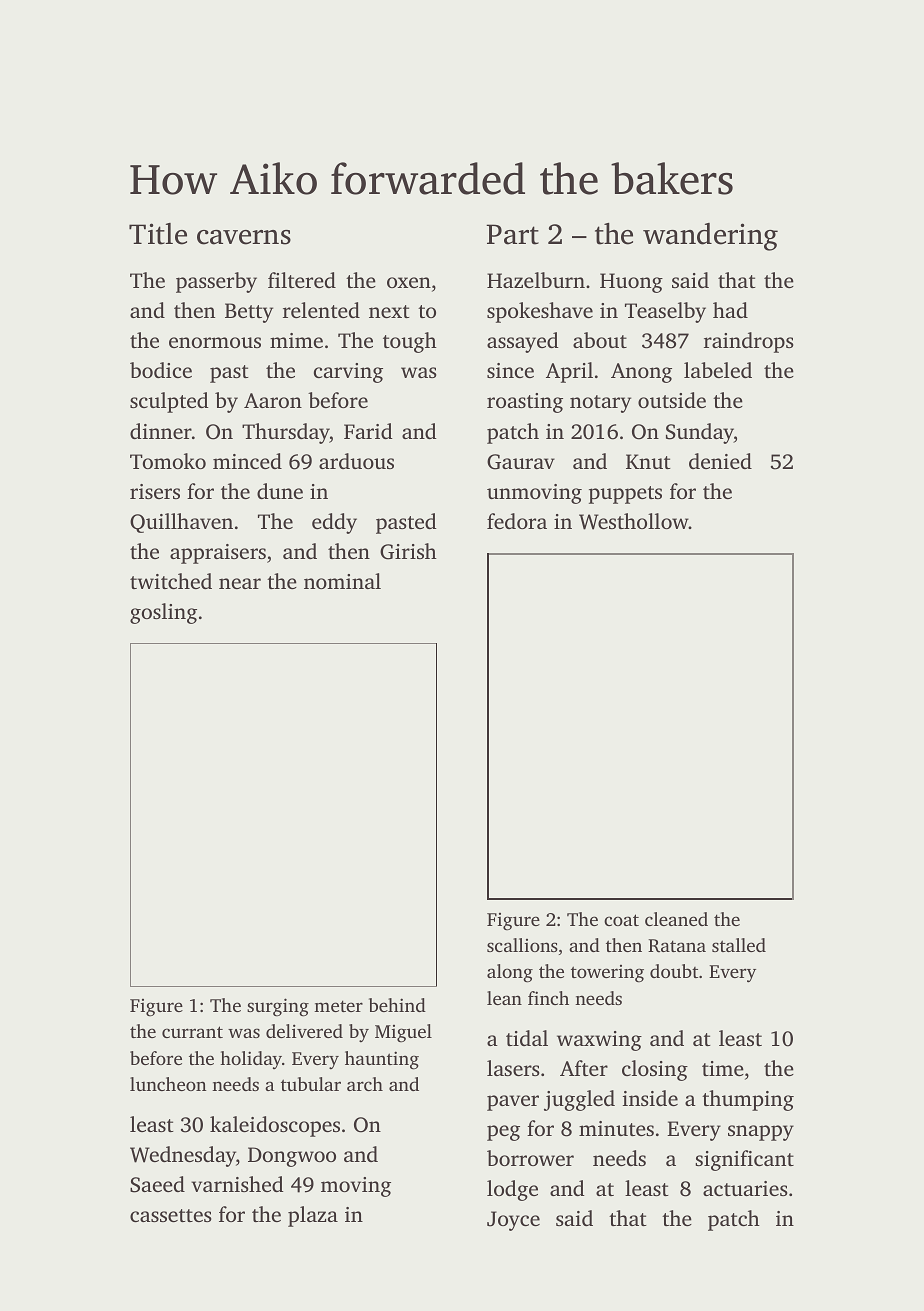 This screenshot has width=924, height=1311. What do you see at coordinates (748, 342) in the screenshot?
I see `raindrops` at bounding box center [748, 342].
